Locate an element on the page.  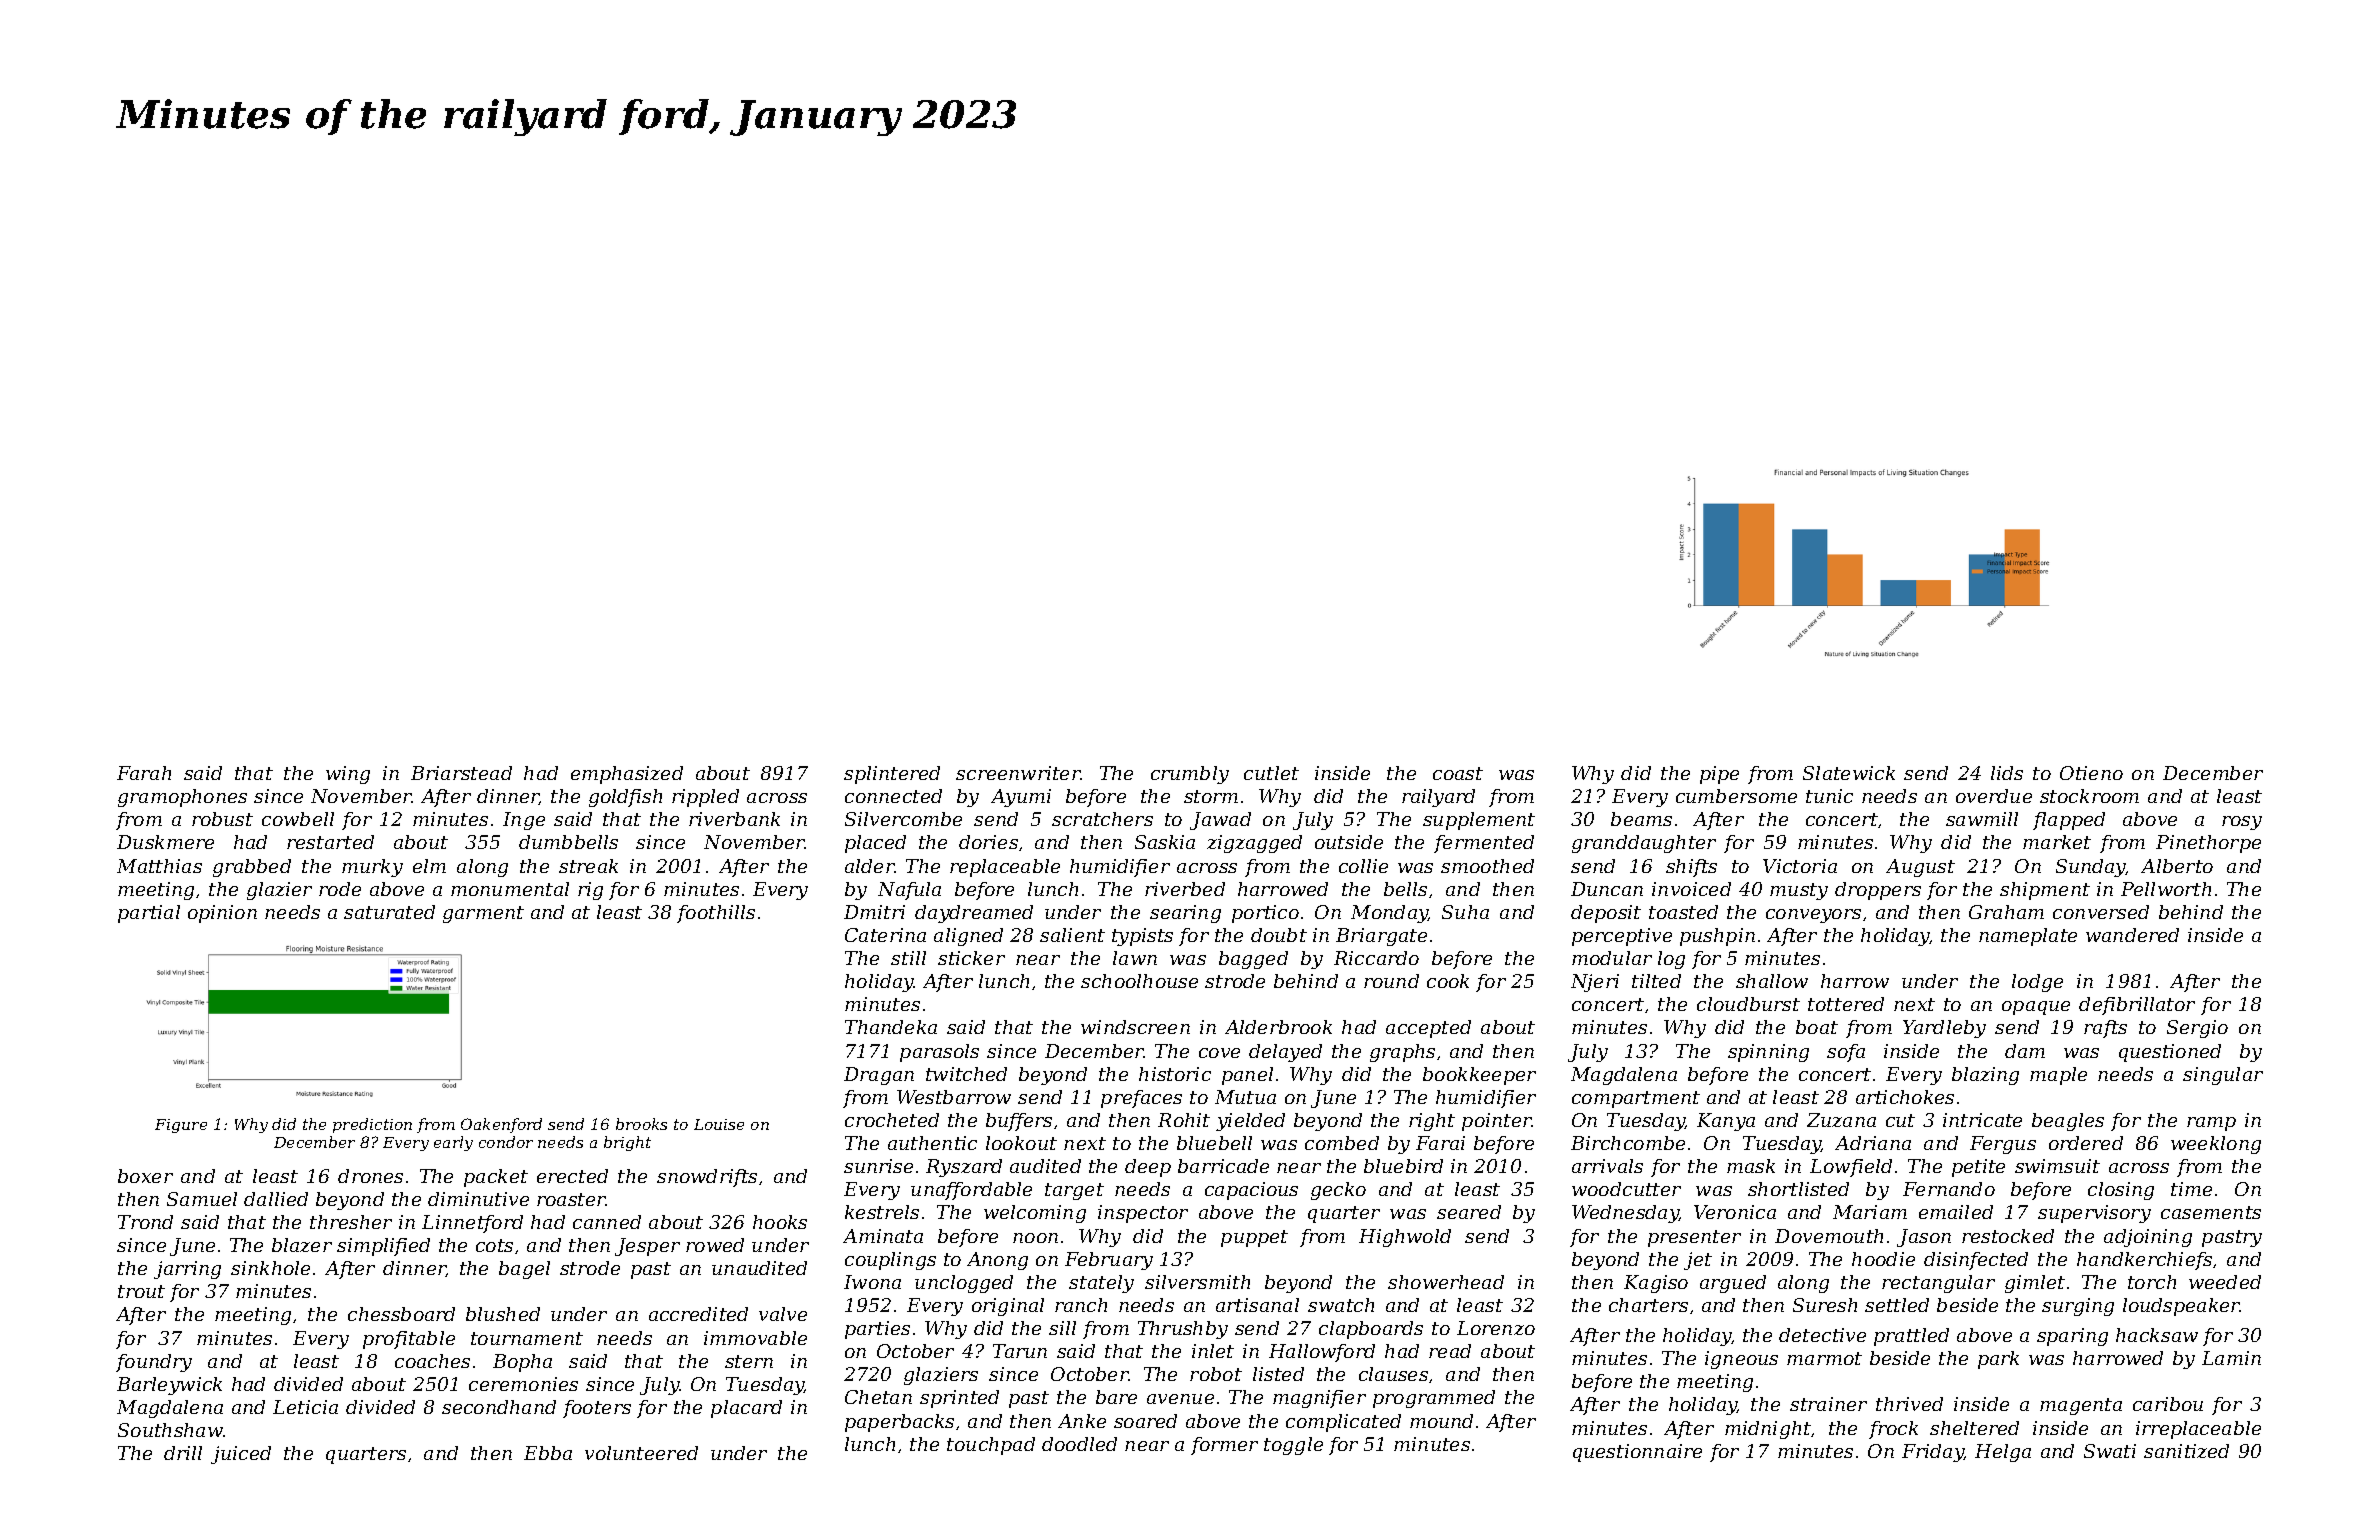
pipe is located at coordinates (1719, 775).
